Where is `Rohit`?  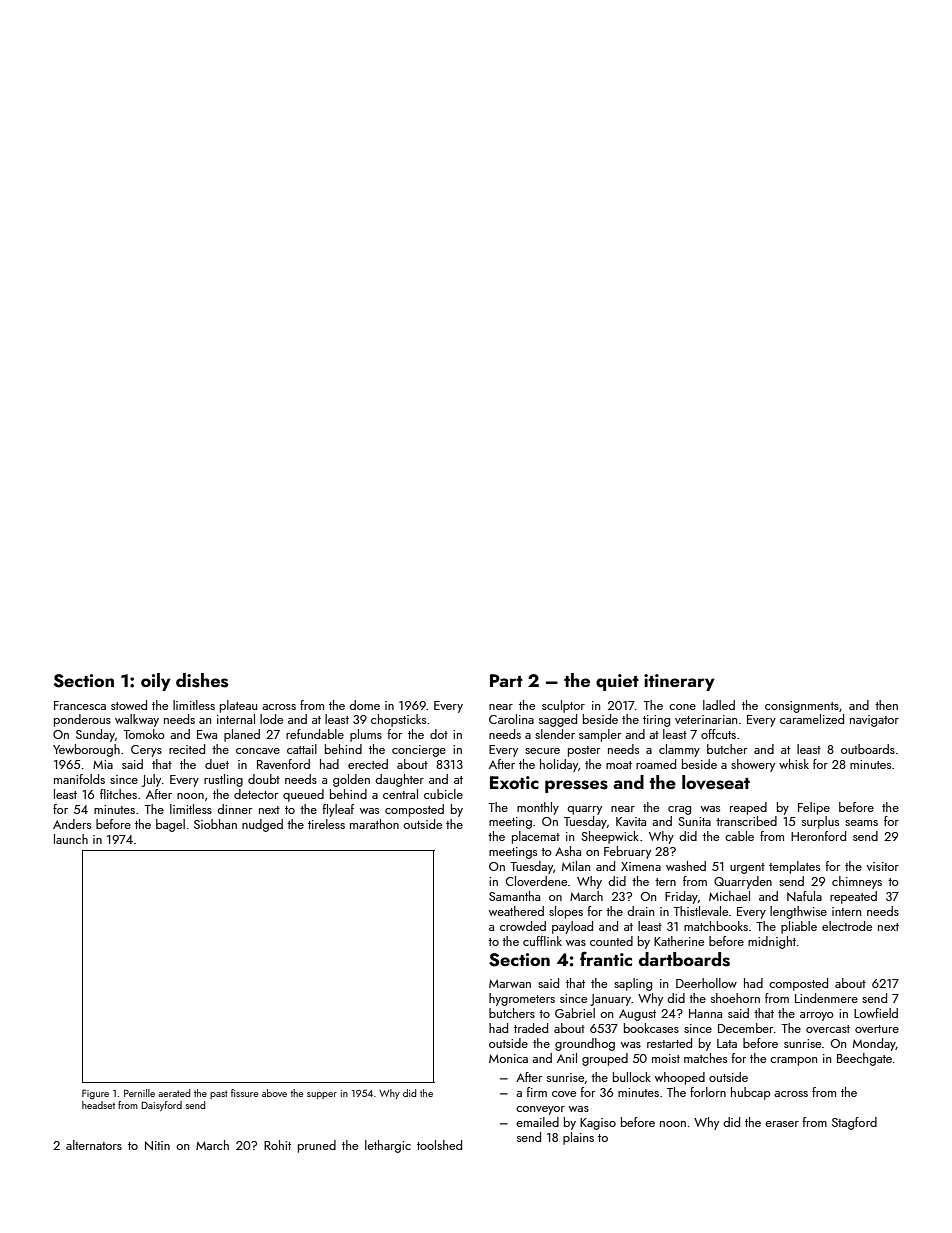
Rohit is located at coordinates (277, 1145).
